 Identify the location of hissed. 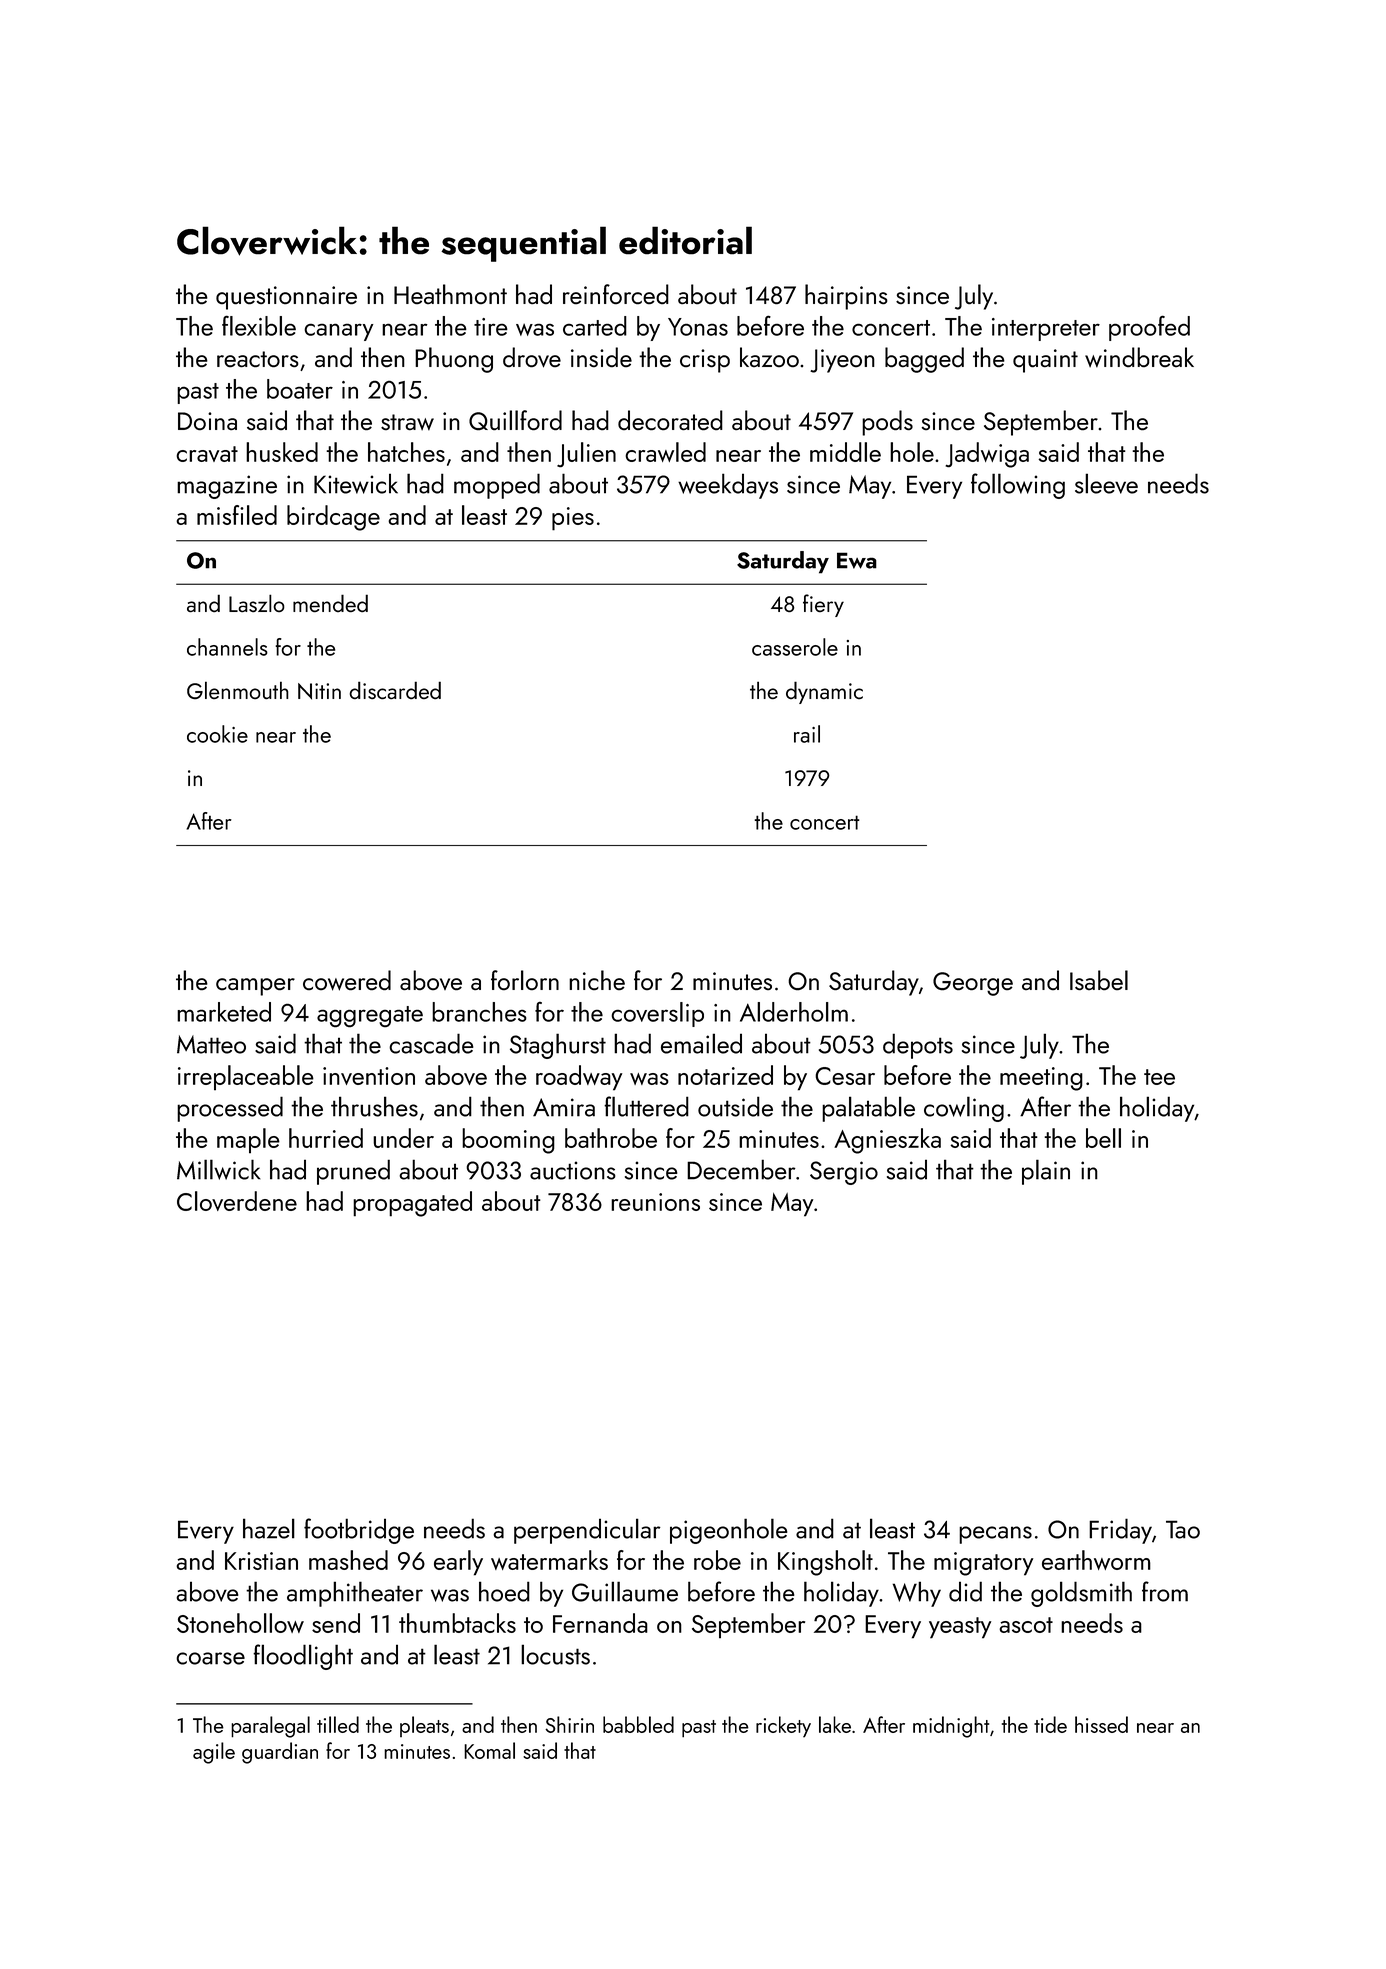
(1101, 1724).
